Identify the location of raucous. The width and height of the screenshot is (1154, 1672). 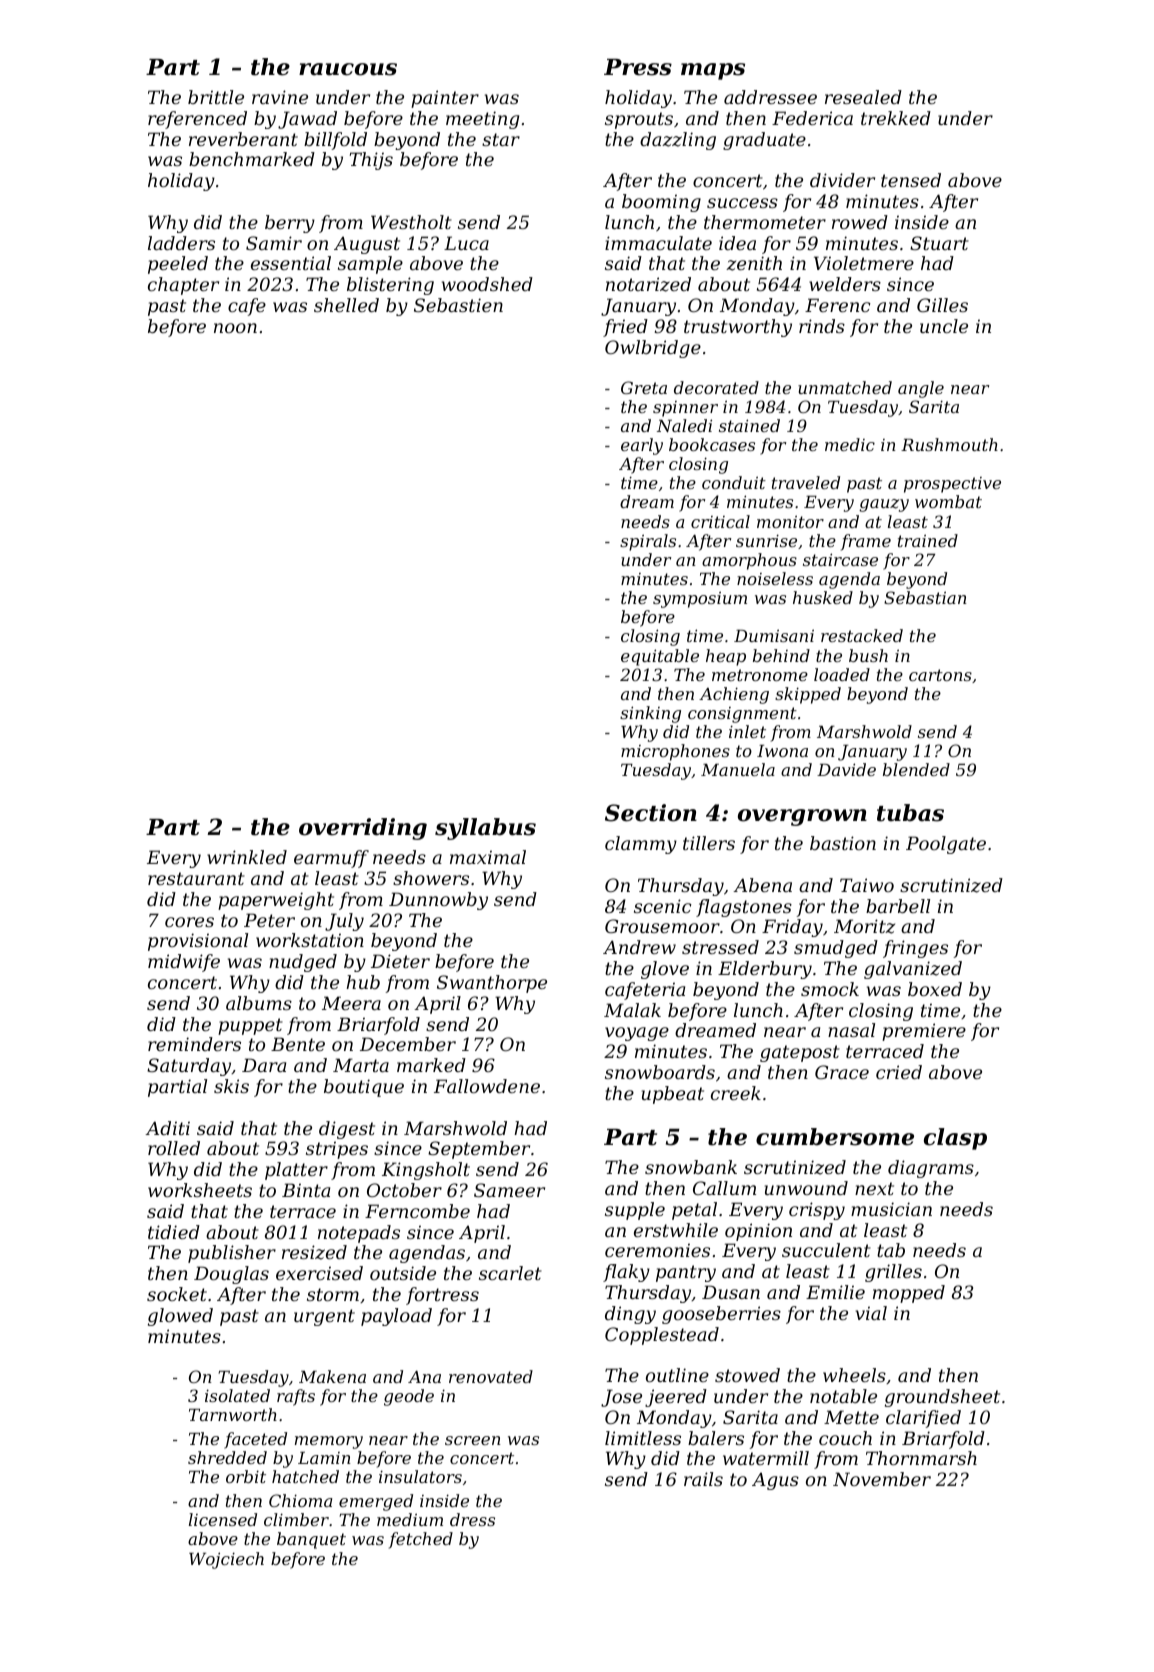
(348, 69).
